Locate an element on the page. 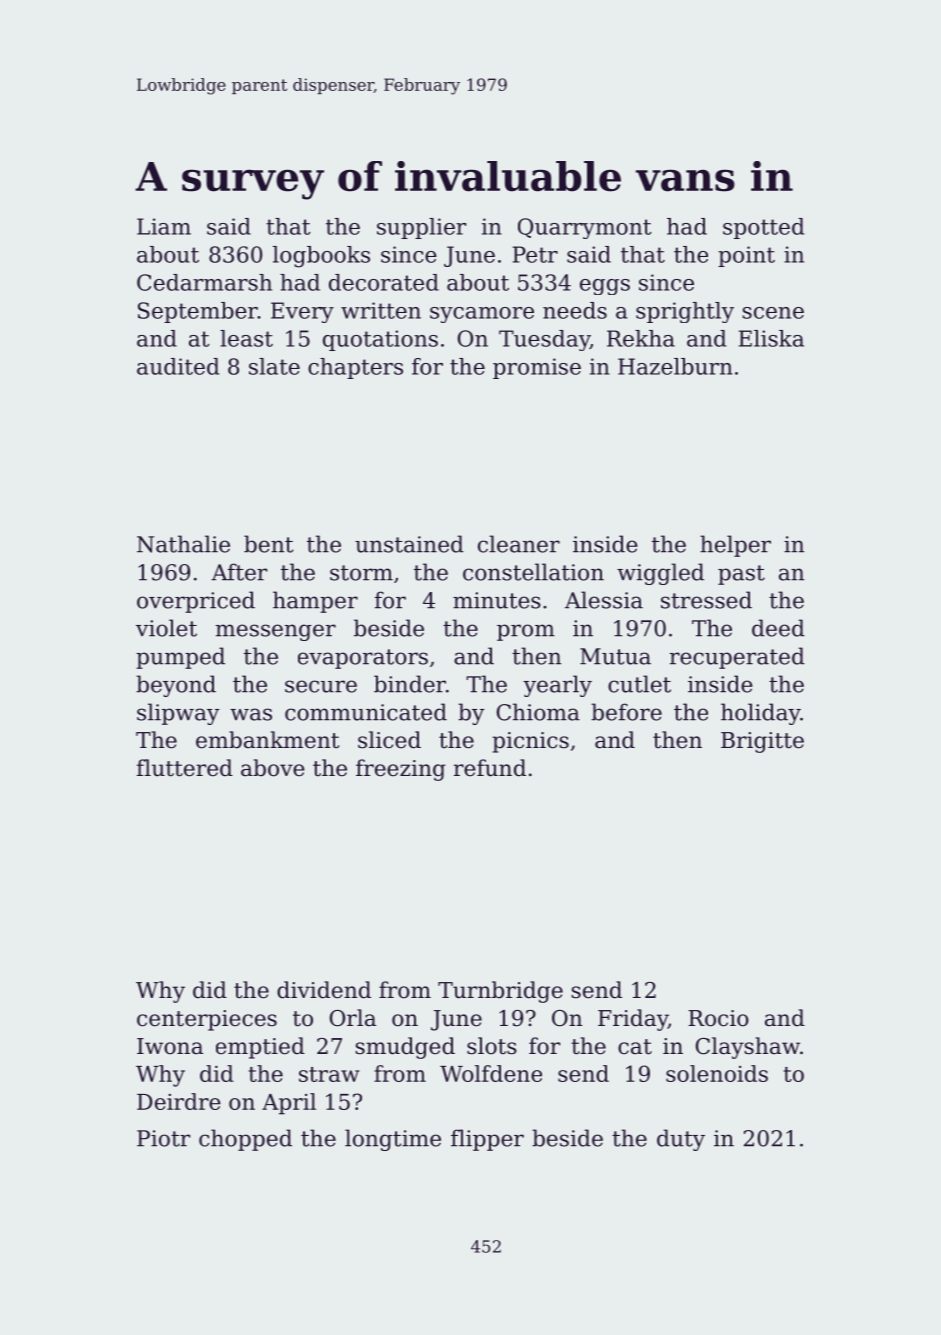 This image has width=941, height=1335. needs is located at coordinates (575, 310).
